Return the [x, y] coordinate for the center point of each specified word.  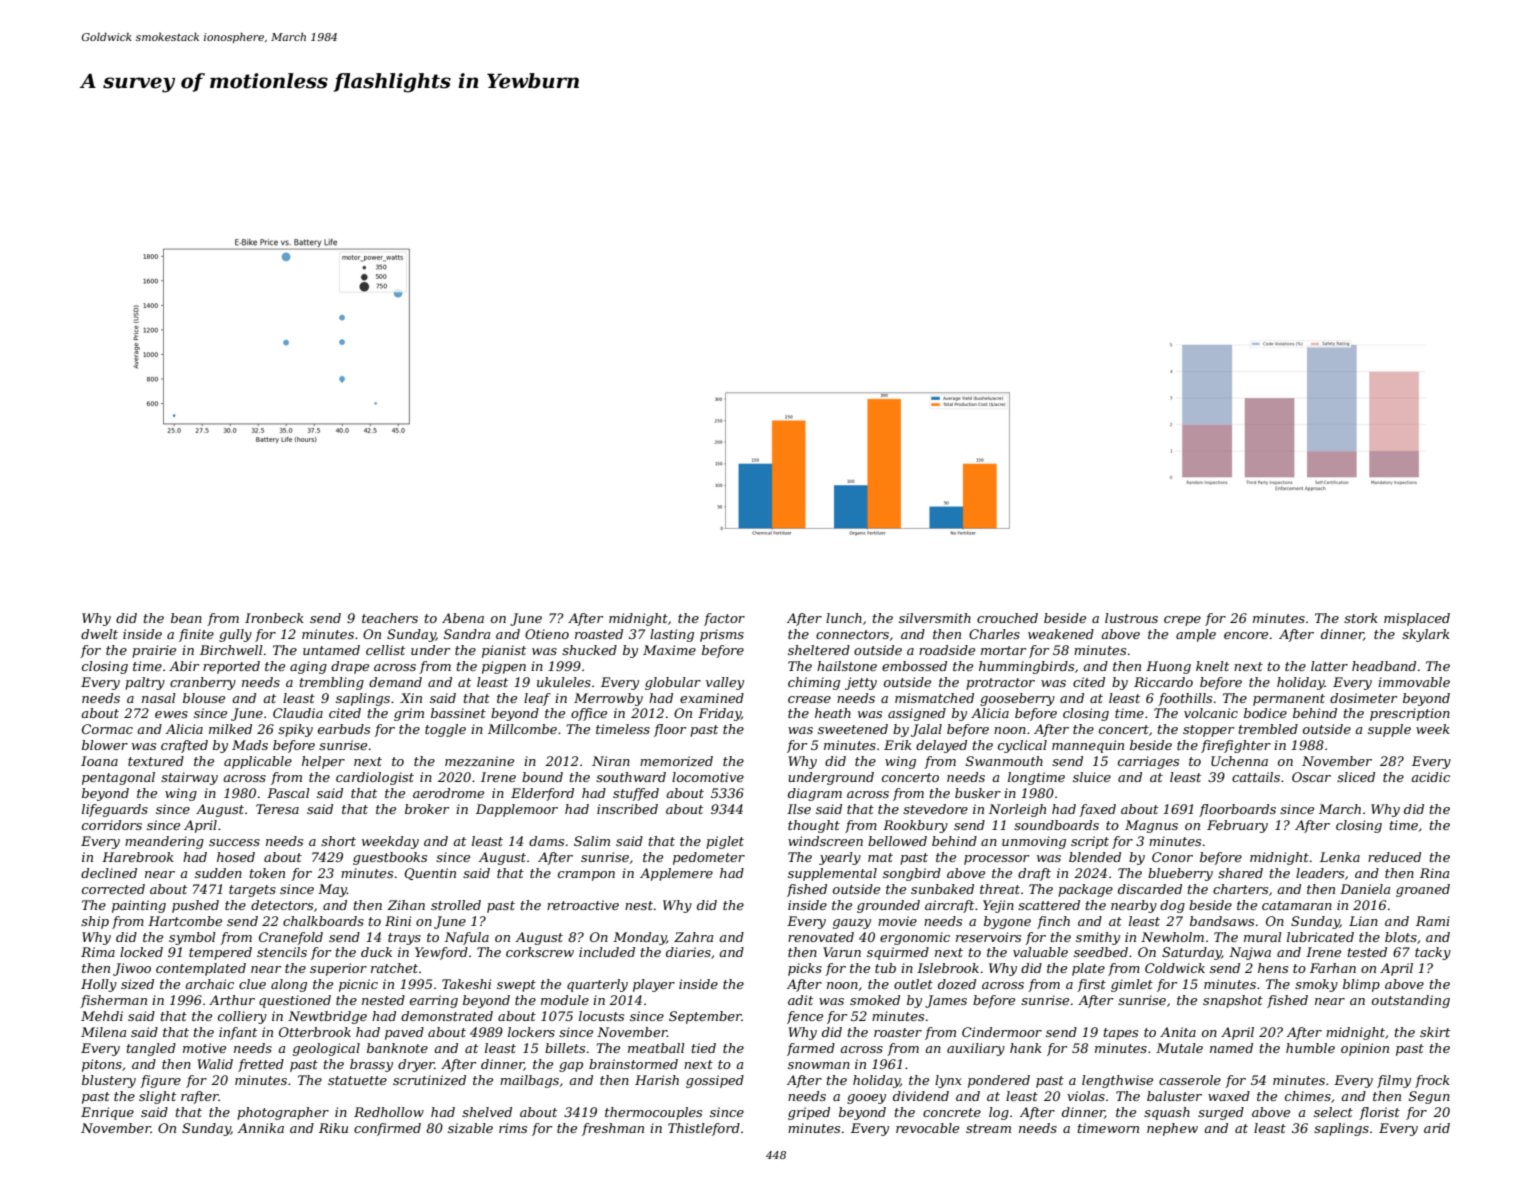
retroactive [583, 905]
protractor [1000, 684]
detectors [282, 905]
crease [809, 699]
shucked [589, 650]
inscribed [627, 809]
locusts [601, 1016]
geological [326, 1049]
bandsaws [1222, 921]
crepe [1182, 621]
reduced [1394, 857]
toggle [445, 730]
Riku [333, 1128]
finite [196, 635]
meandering [164, 842]
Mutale [1179, 1048]
